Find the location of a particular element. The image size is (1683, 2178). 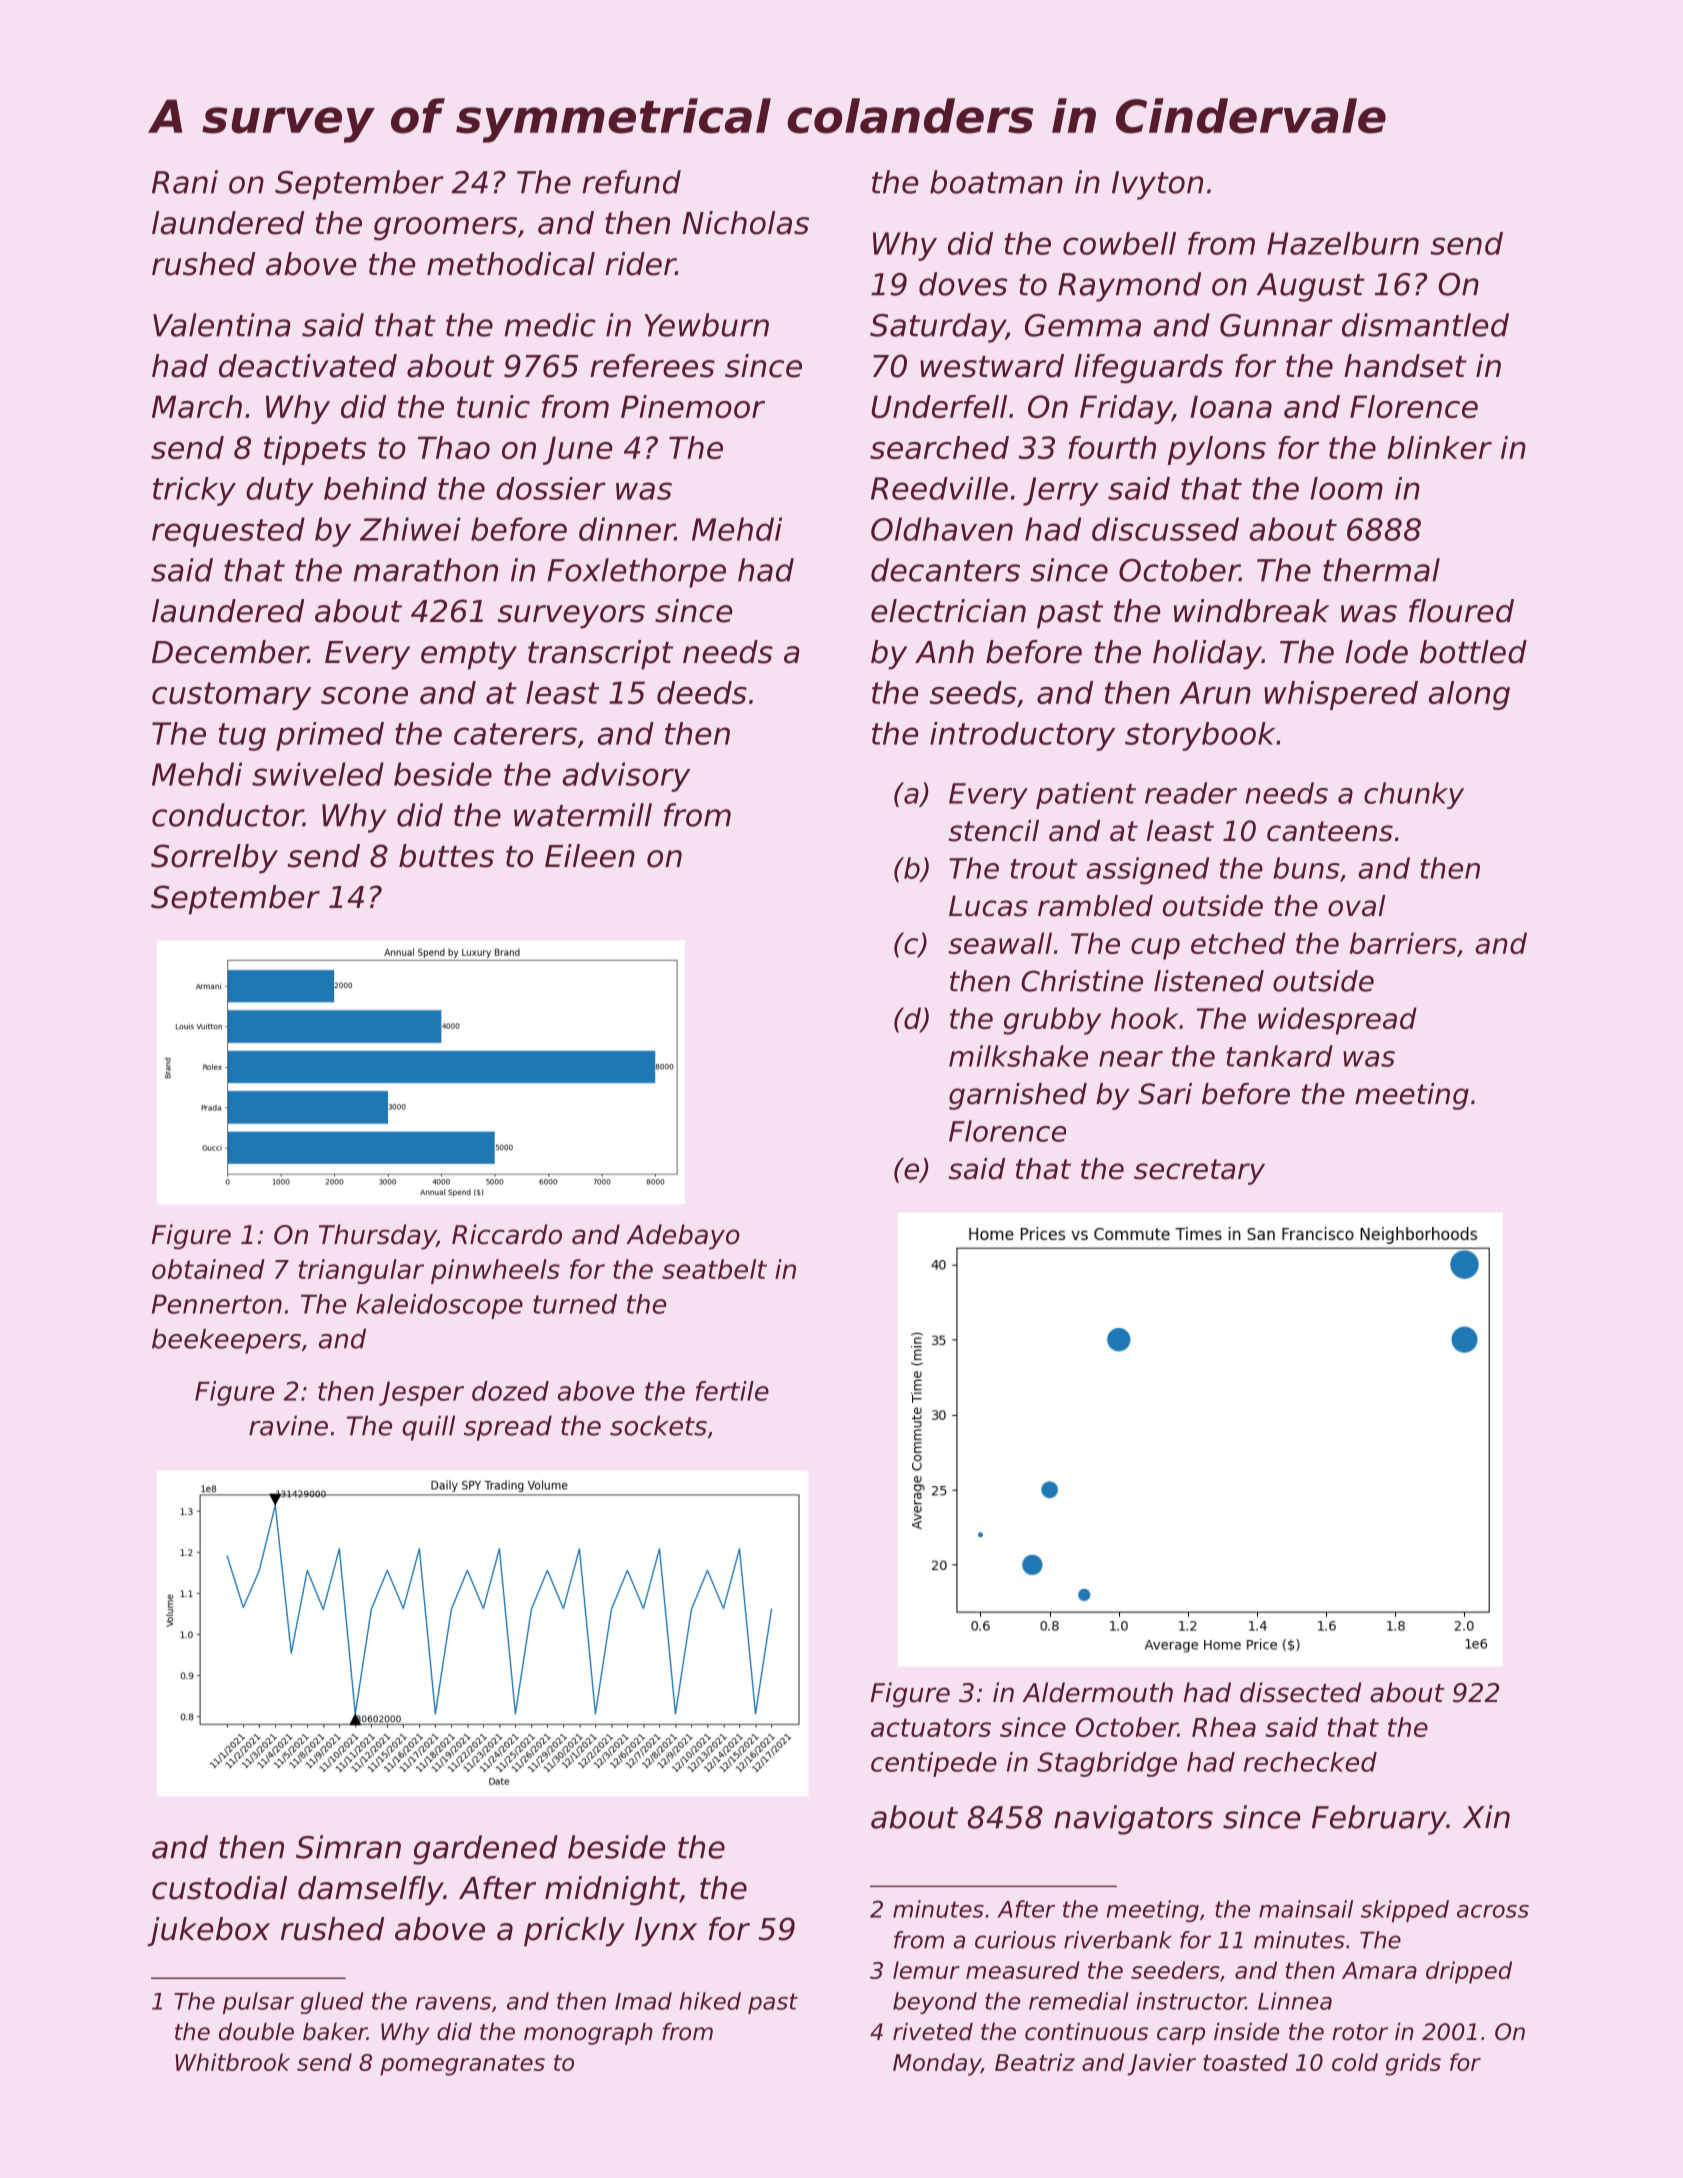

pomegranates is located at coordinates (462, 2065).
